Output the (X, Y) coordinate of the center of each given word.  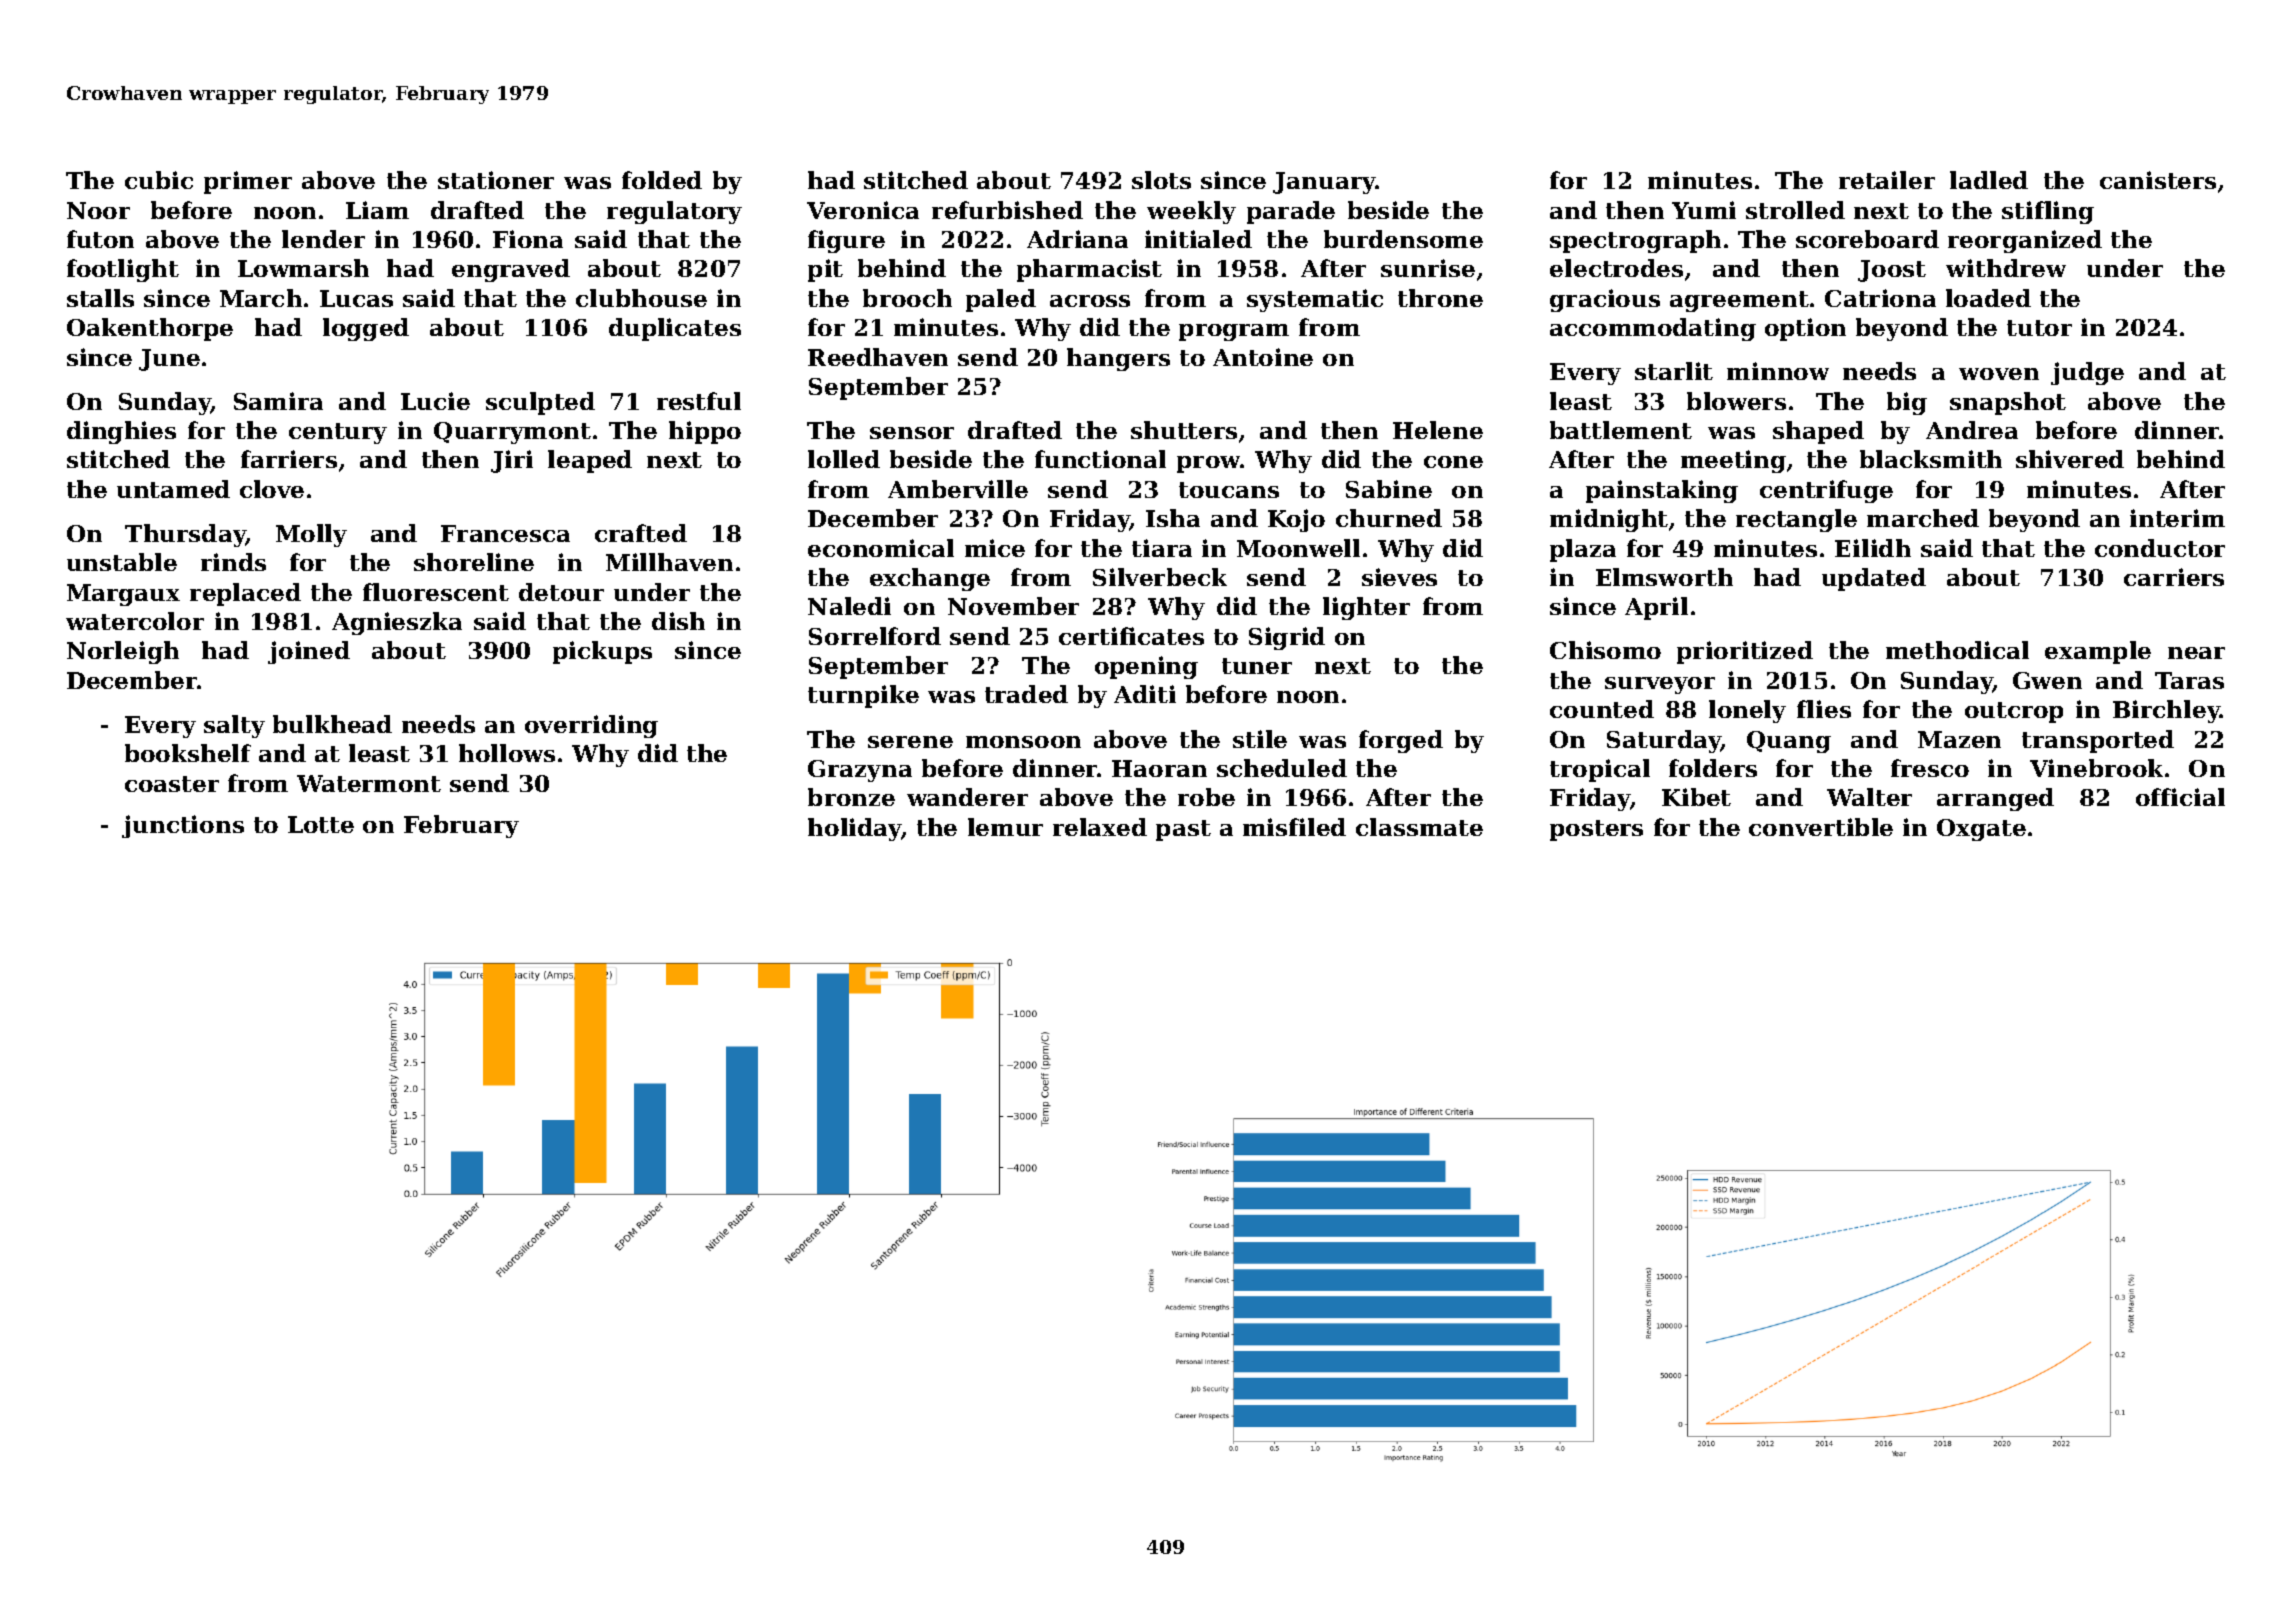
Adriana (1077, 239)
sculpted (540, 403)
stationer (496, 180)
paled (1001, 300)
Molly (311, 535)
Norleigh (123, 652)
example (2098, 652)
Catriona (1880, 298)
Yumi (1704, 210)
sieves (1399, 577)
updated (1874, 579)
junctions (183, 826)
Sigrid (1287, 638)
